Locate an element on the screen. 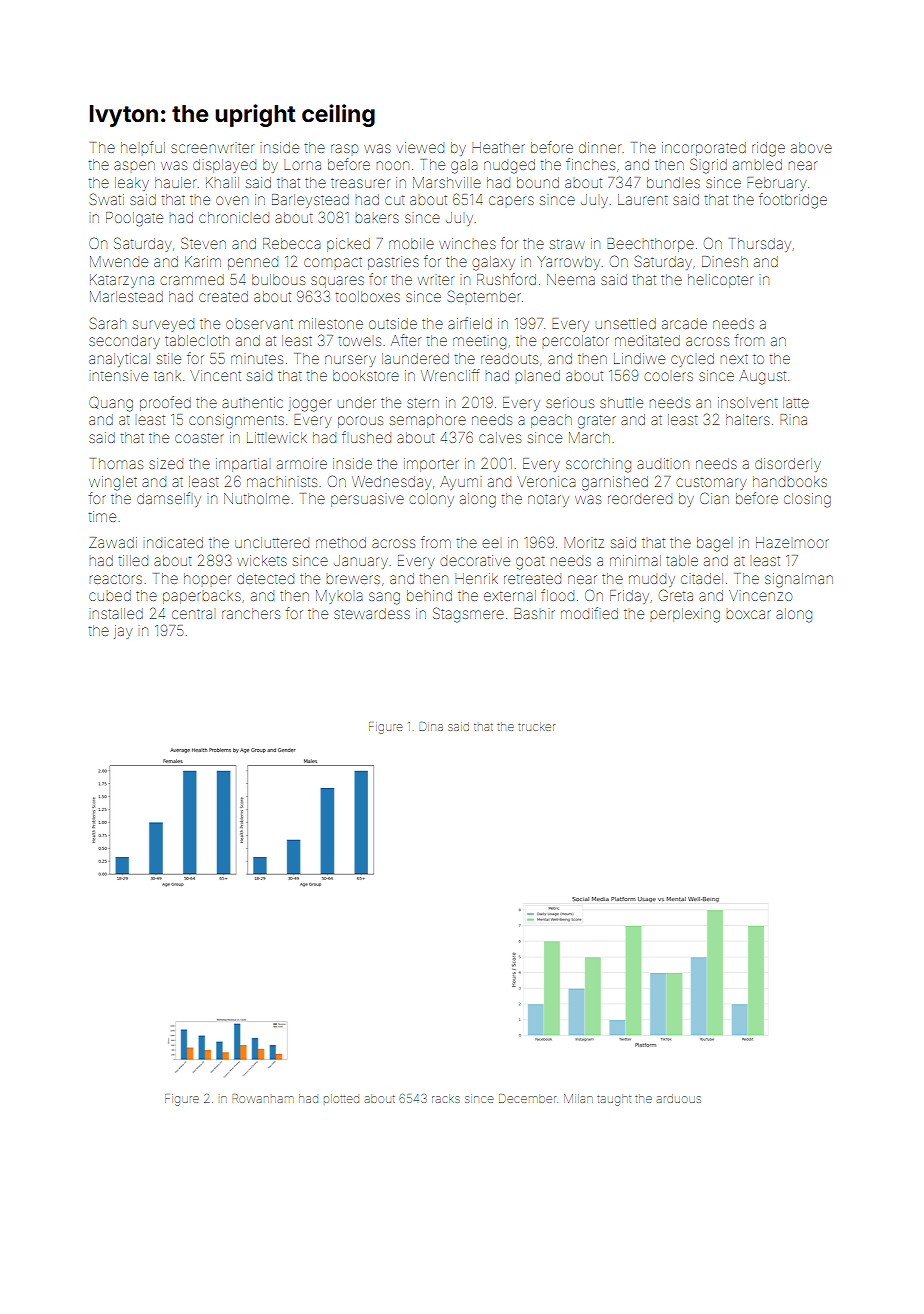  Greta is located at coordinates (676, 595).
